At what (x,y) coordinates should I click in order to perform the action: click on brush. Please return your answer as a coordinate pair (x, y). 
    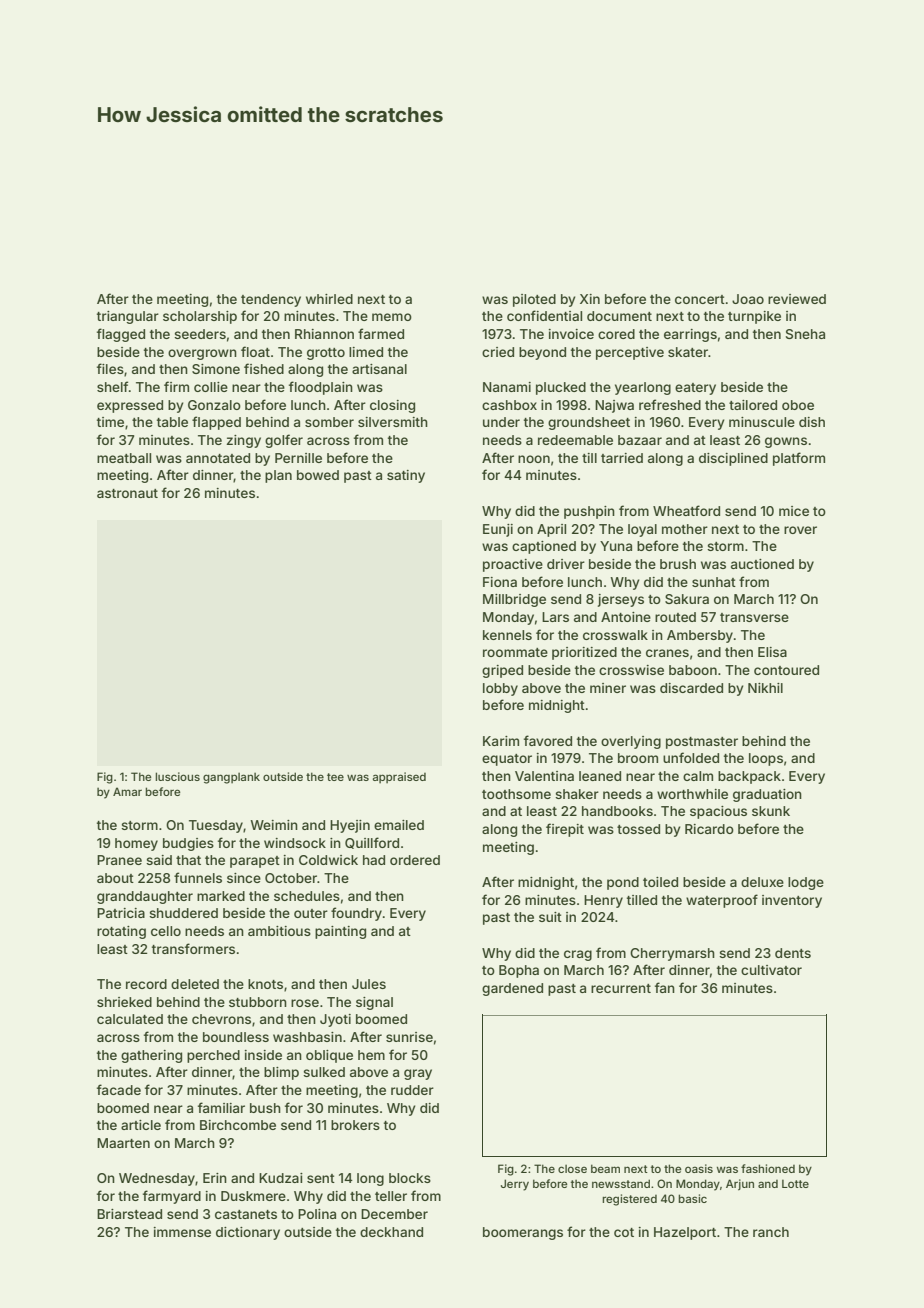
    Looking at the image, I should click on (678, 564).
